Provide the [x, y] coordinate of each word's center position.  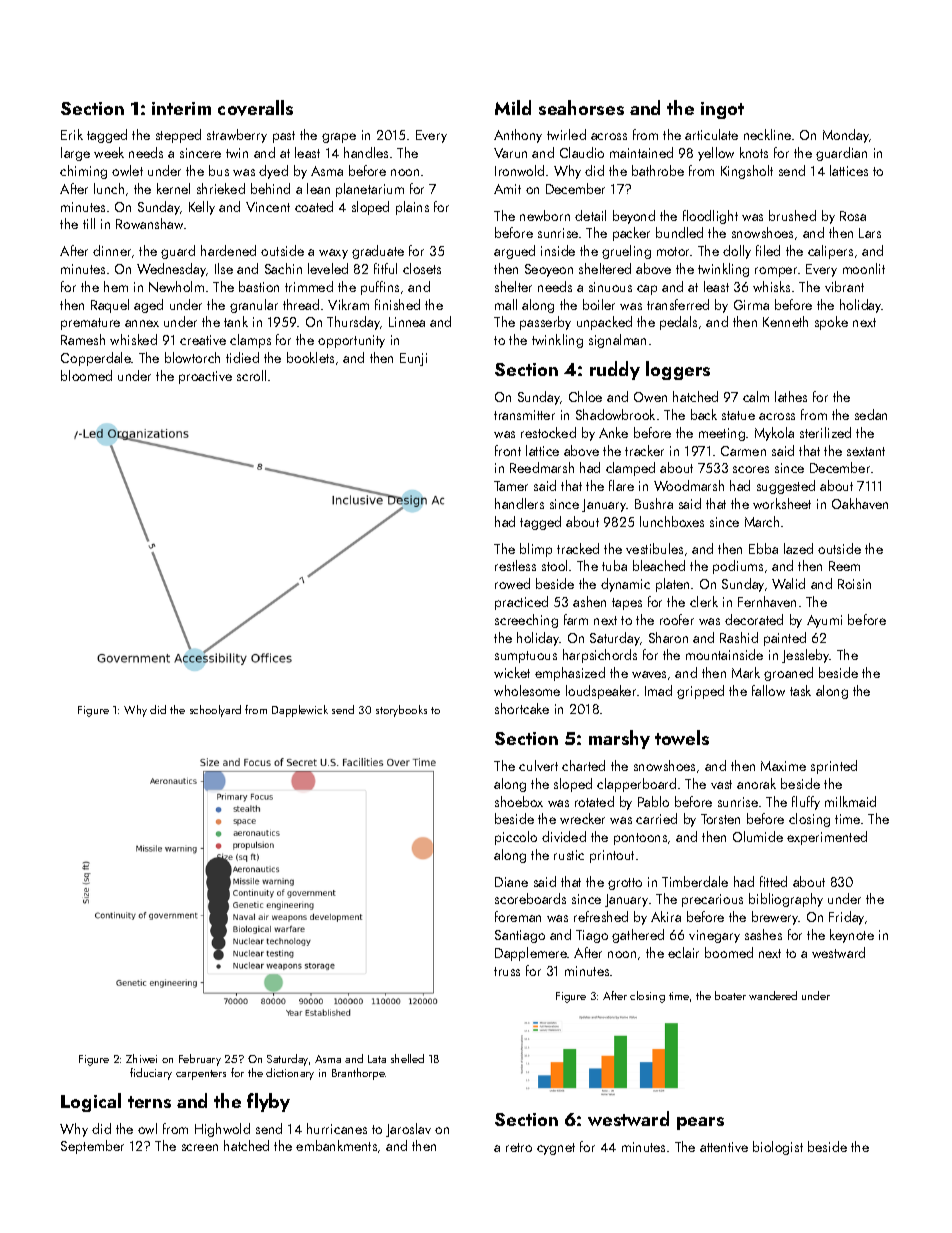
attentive [724, 1147]
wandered [773, 995]
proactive [205, 377]
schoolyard [215, 711]
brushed [792, 215]
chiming [83, 172]
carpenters [201, 1075]
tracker [644, 450]
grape [339, 138]
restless [515, 565]
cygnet [556, 1149]
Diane [511, 882]
